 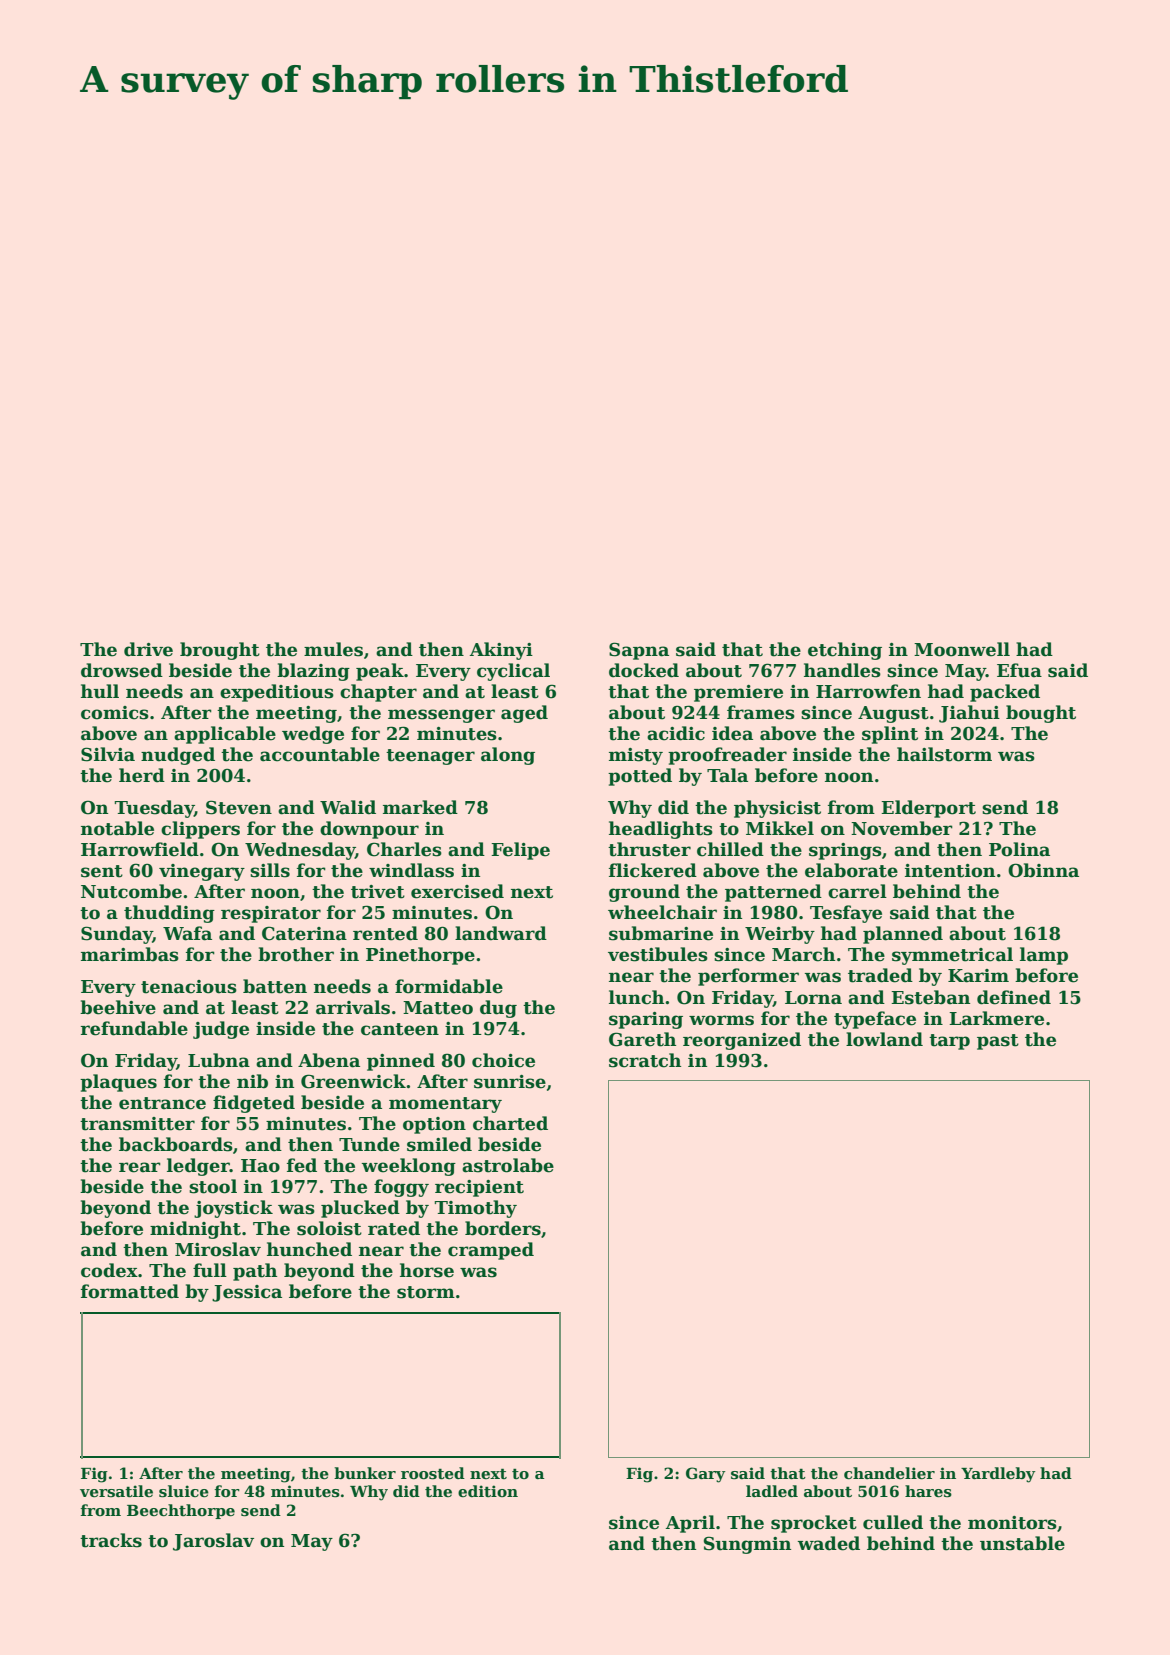 I want to click on formatted, so click(x=130, y=1291).
